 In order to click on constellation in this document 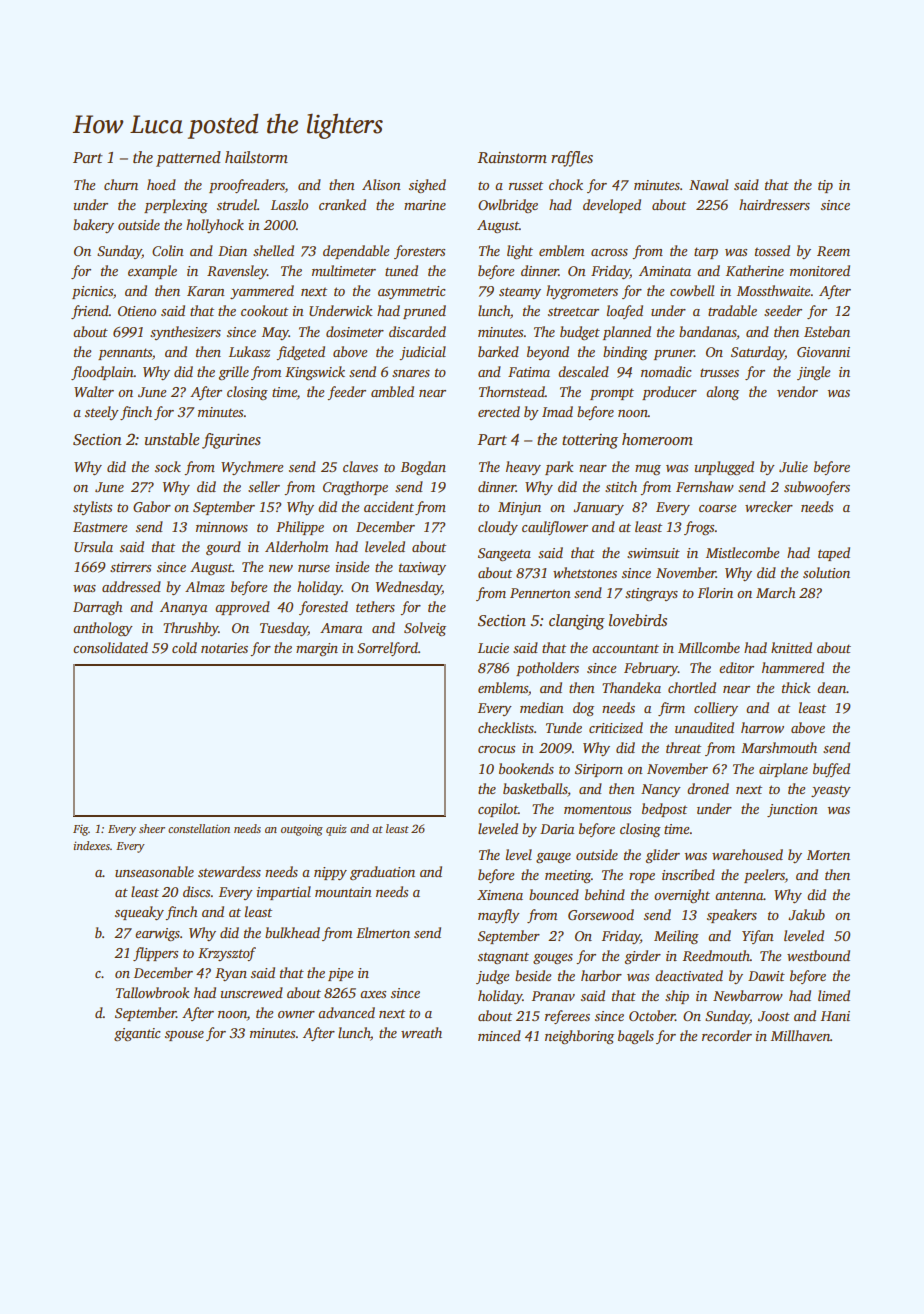, I will do `click(199, 828)`.
